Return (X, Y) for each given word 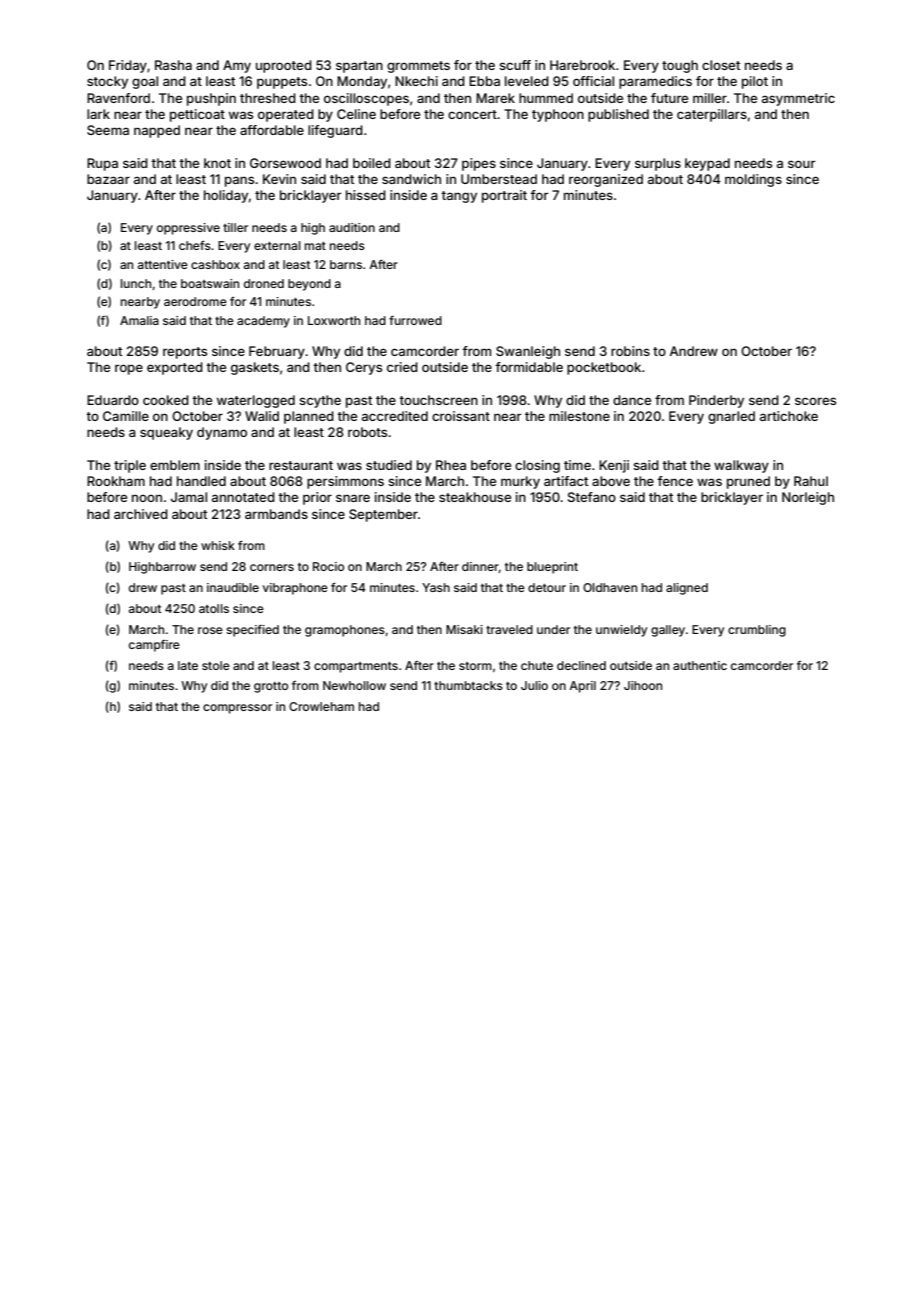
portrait (504, 196)
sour (802, 164)
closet (721, 65)
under (553, 629)
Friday (128, 66)
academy (263, 322)
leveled (527, 81)
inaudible (233, 587)
